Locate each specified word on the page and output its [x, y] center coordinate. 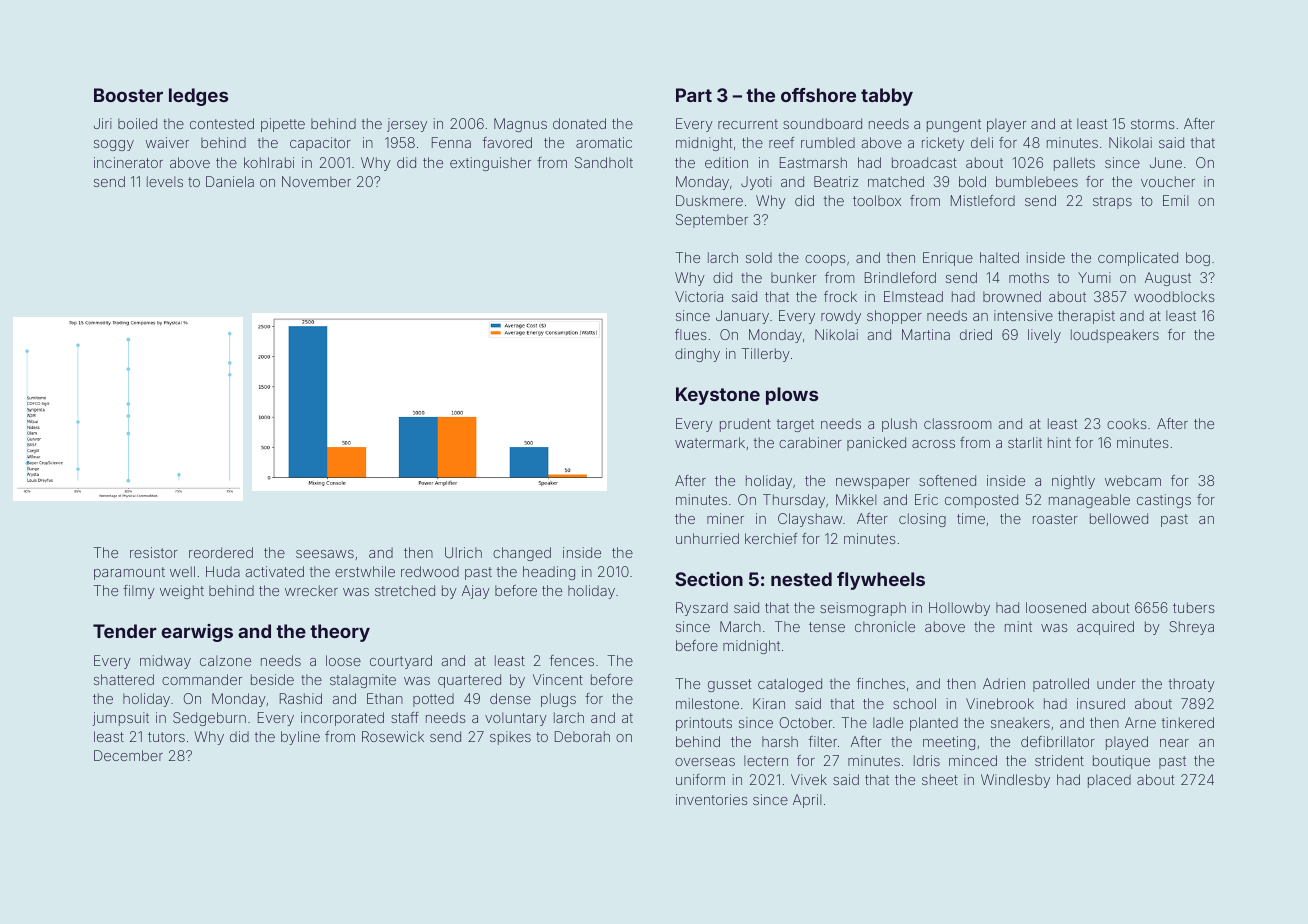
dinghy [697, 355]
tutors [166, 737]
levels [165, 181]
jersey [407, 125]
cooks [1127, 423]
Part [694, 95]
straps [1112, 202]
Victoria [699, 296]
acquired [1105, 628]
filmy [139, 592]
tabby [887, 97]
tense [827, 627]
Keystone [718, 396]
